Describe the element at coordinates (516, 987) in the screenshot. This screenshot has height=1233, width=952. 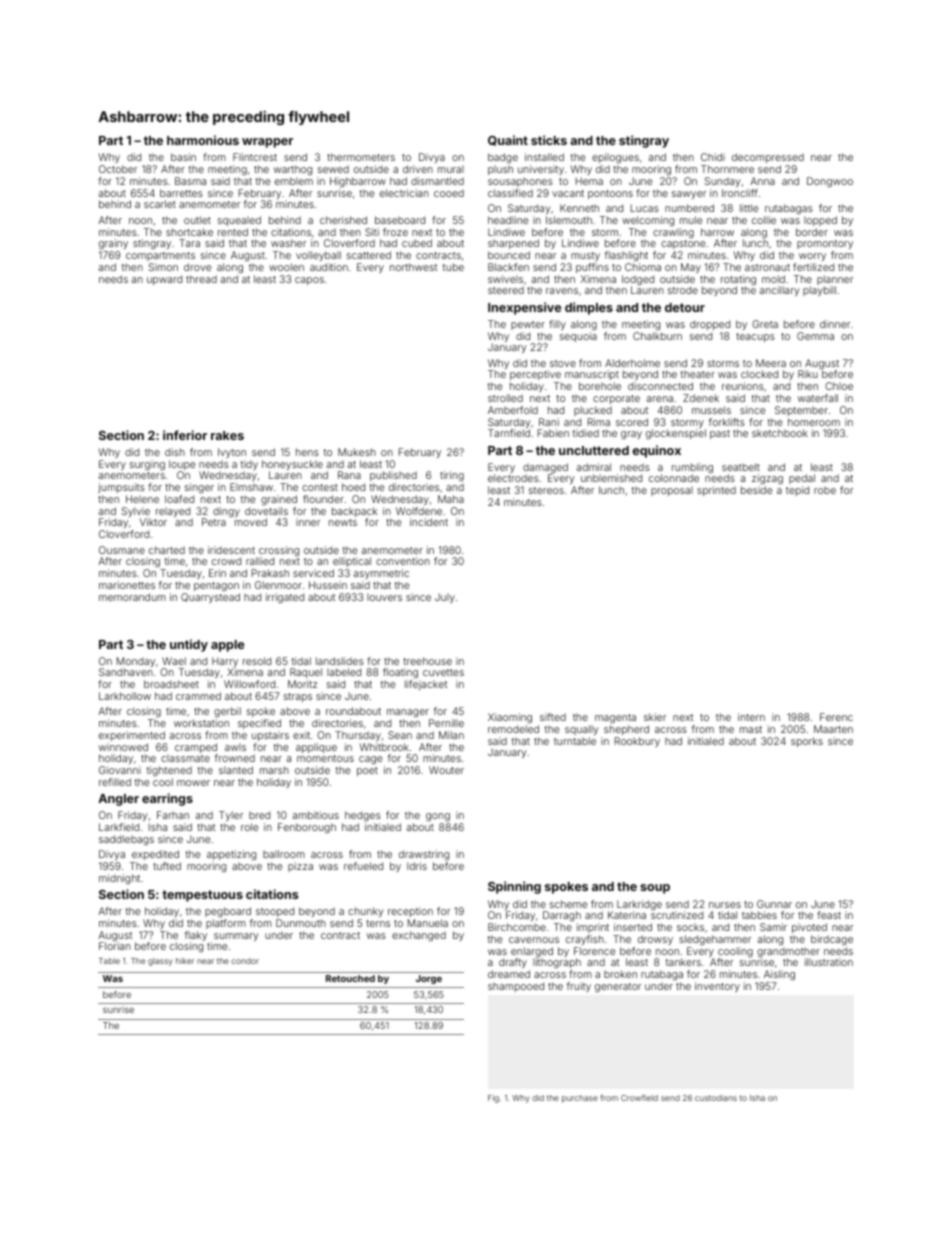
I see `shampooed` at that location.
